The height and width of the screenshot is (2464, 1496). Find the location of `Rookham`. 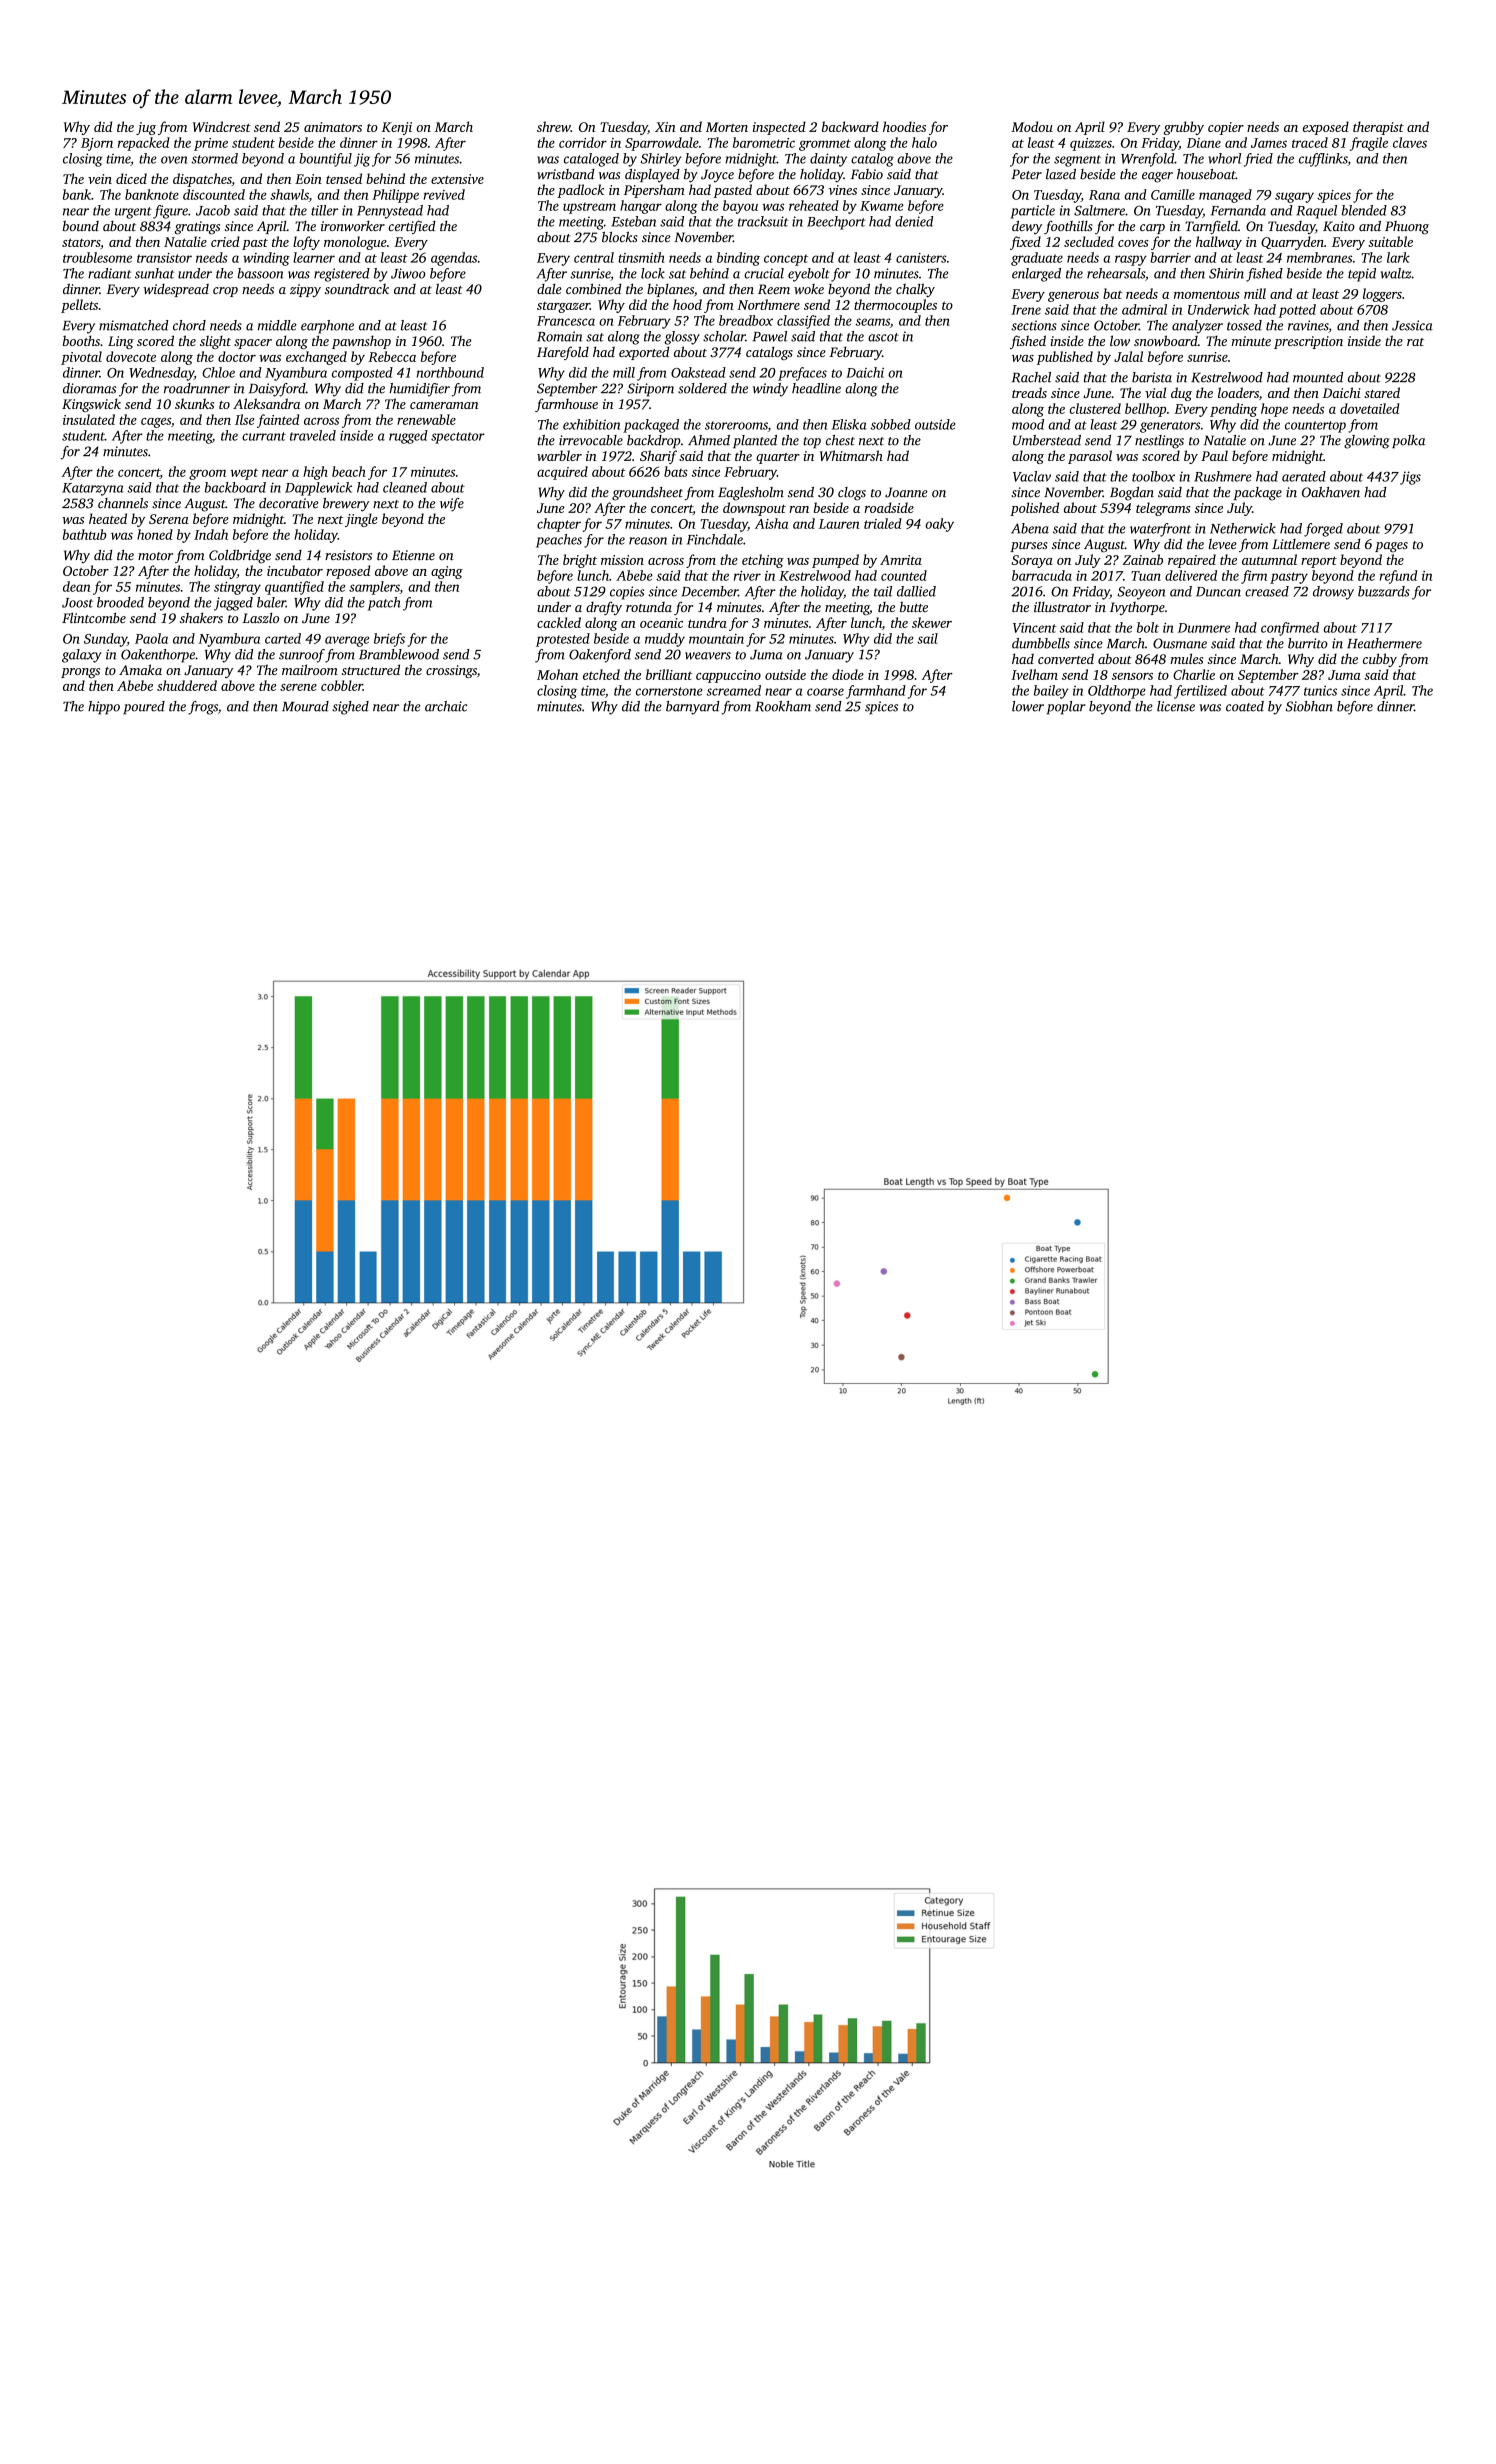

Rookham is located at coordinates (783, 706).
